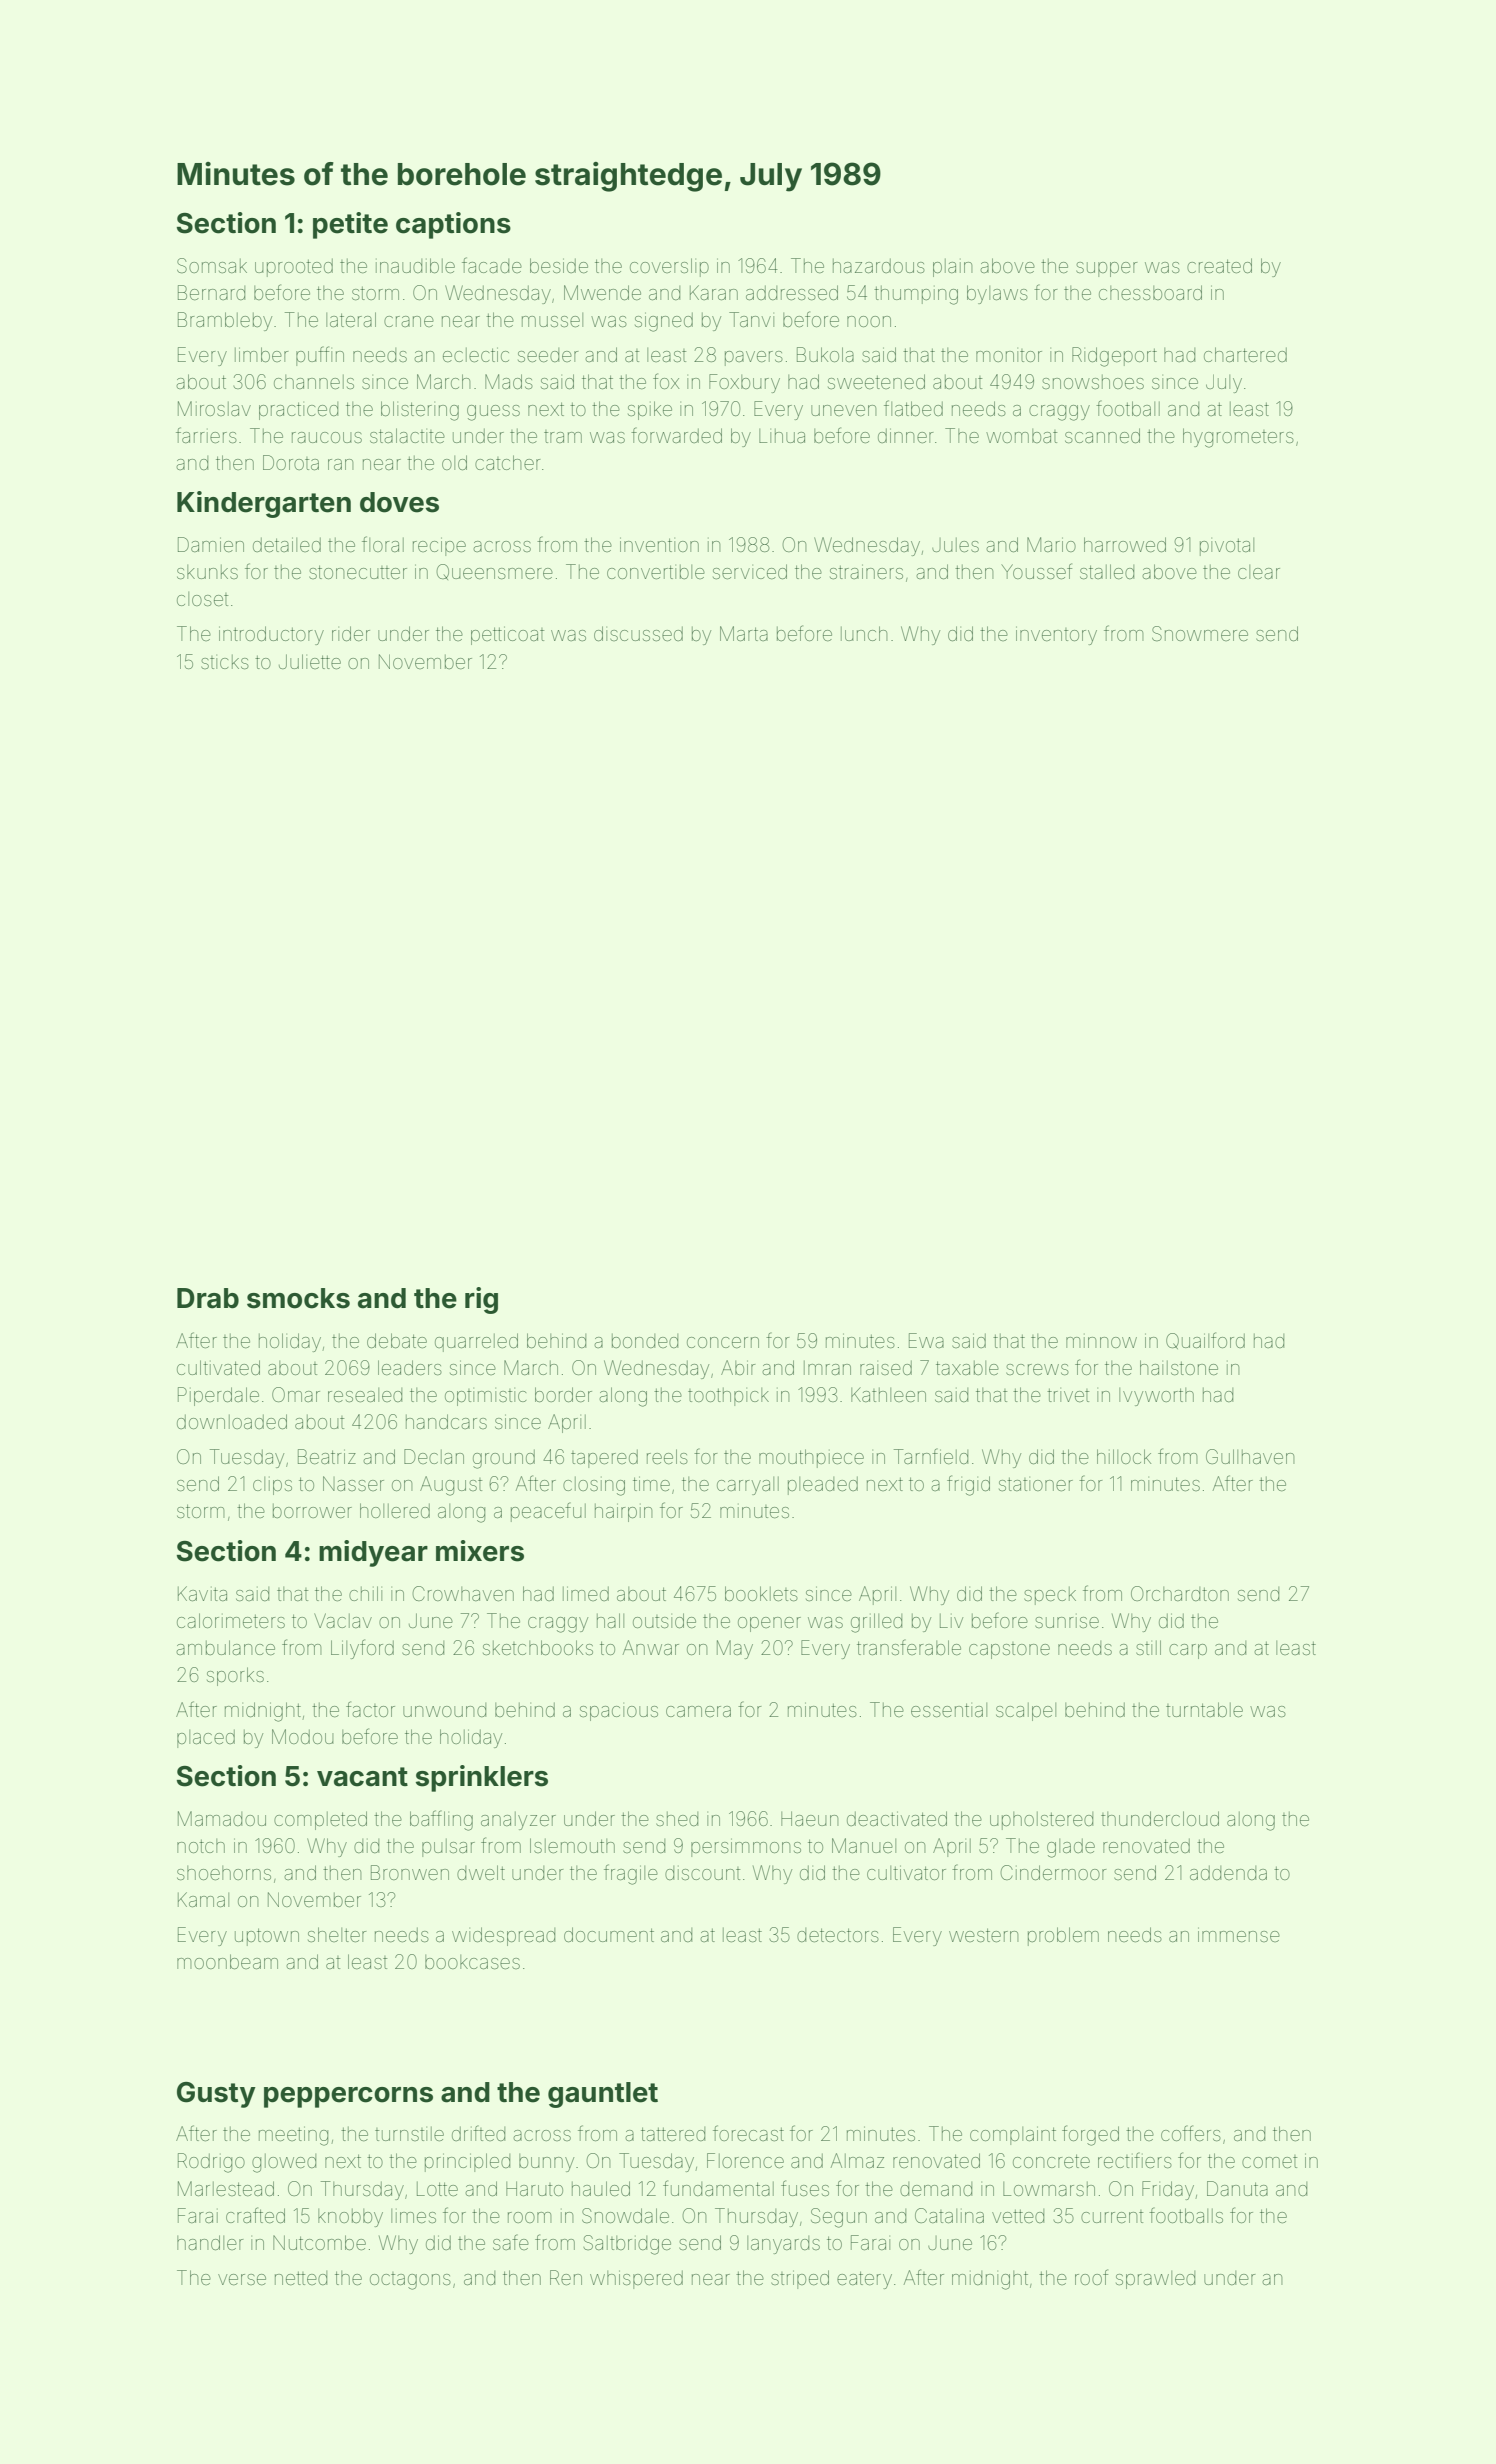  What do you see at coordinates (293, 2136) in the page?
I see `meeting` at bounding box center [293, 2136].
